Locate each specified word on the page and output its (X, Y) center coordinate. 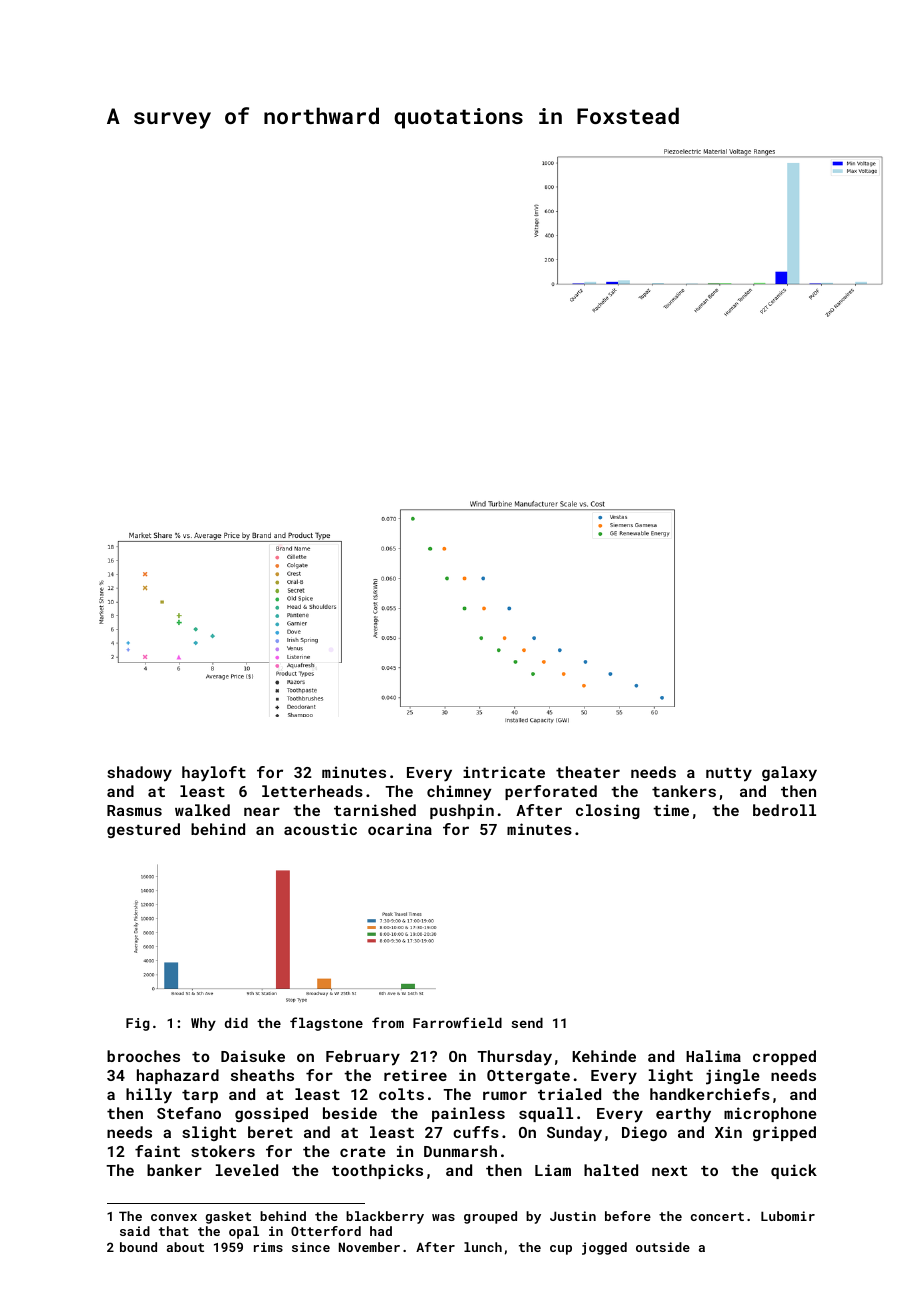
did (236, 1023)
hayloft (214, 774)
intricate (504, 772)
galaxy (789, 774)
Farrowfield (457, 1022)
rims (268, 1247)
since (311, 1247)
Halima (713, 1056)
